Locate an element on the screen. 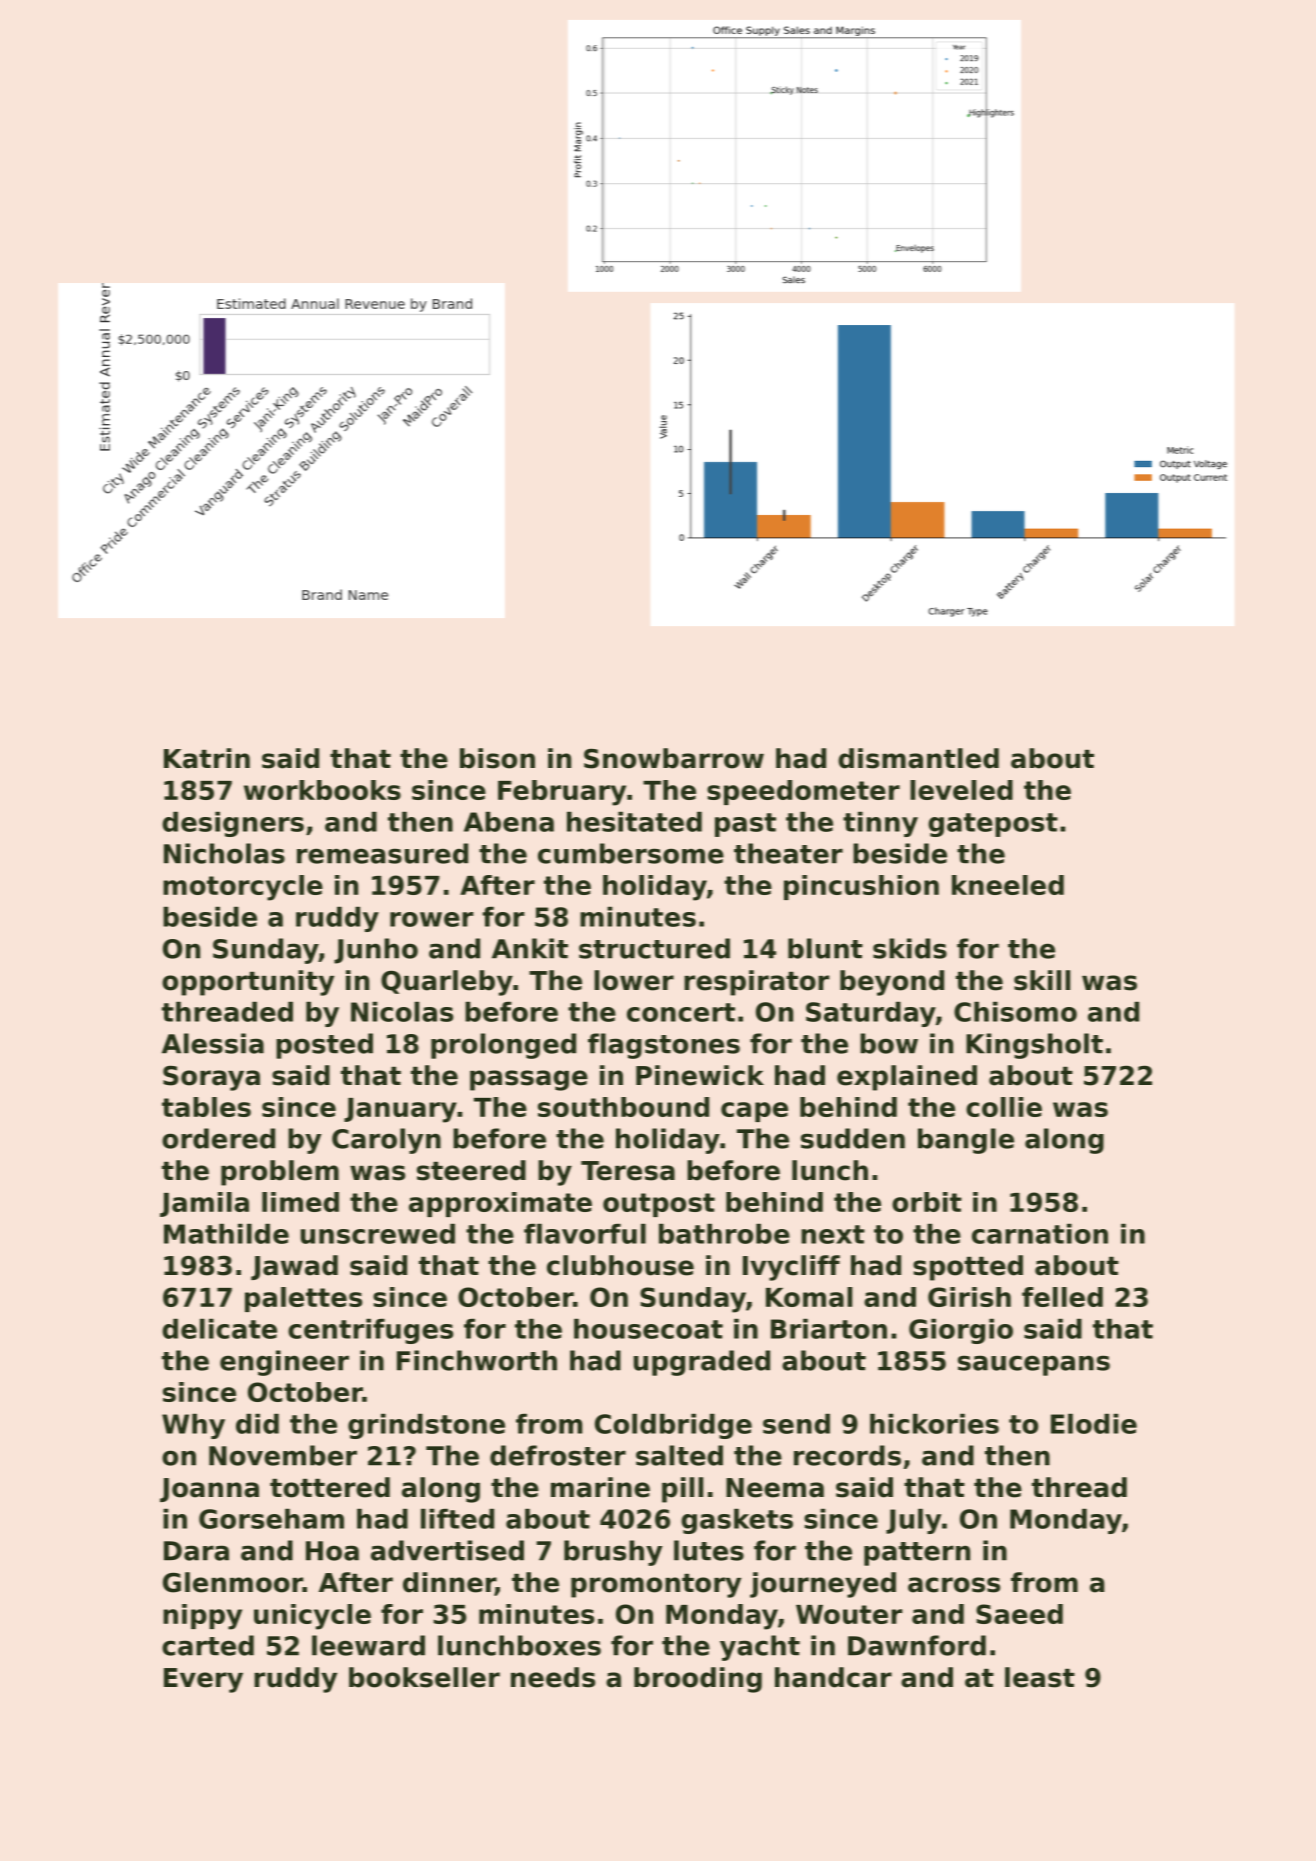 Image resolution: width=1316 pixels, height=1861 pixels. hickories is located at coordinates (934, 1424).
